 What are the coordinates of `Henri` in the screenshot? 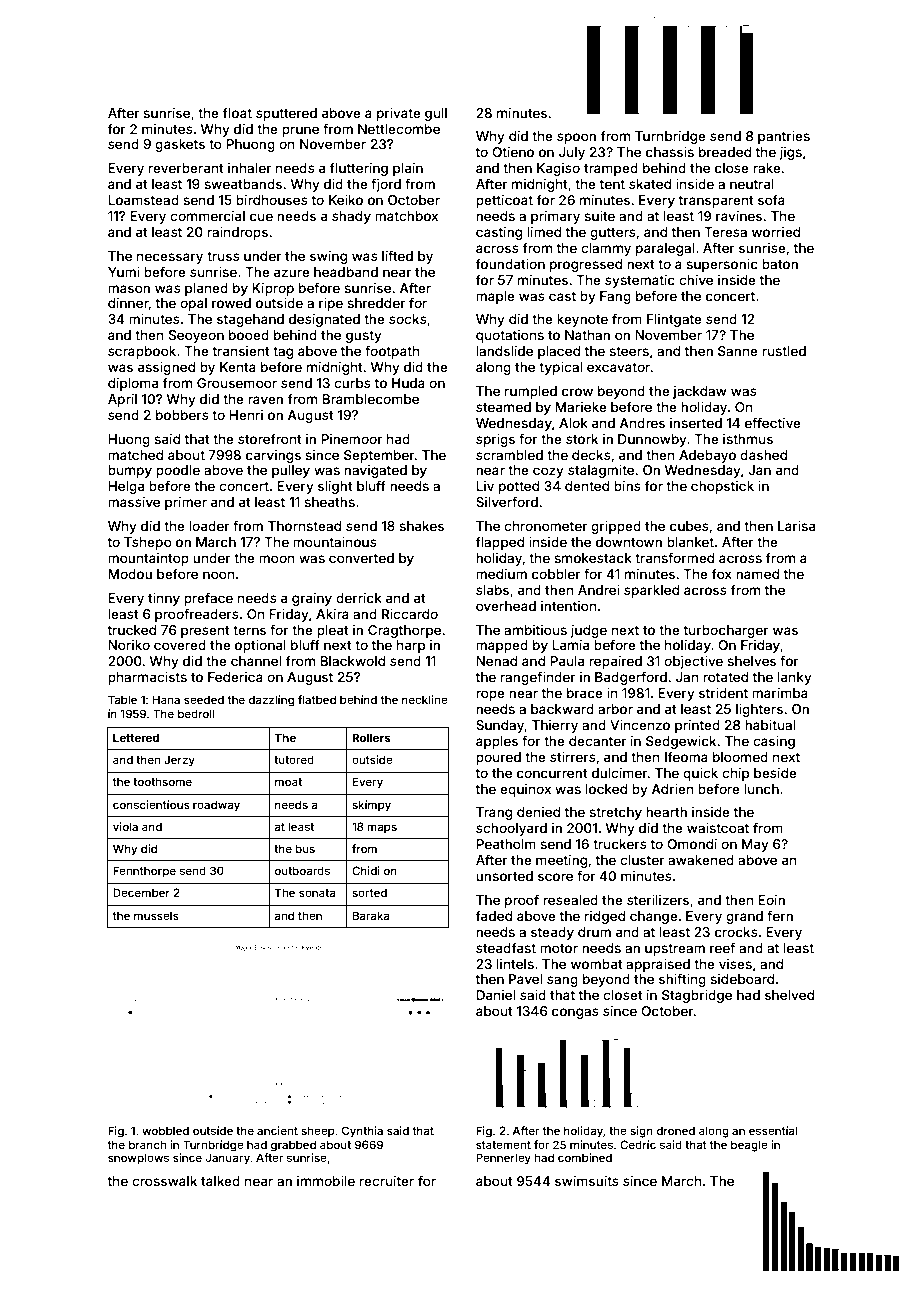 It's located at (246, 415).
